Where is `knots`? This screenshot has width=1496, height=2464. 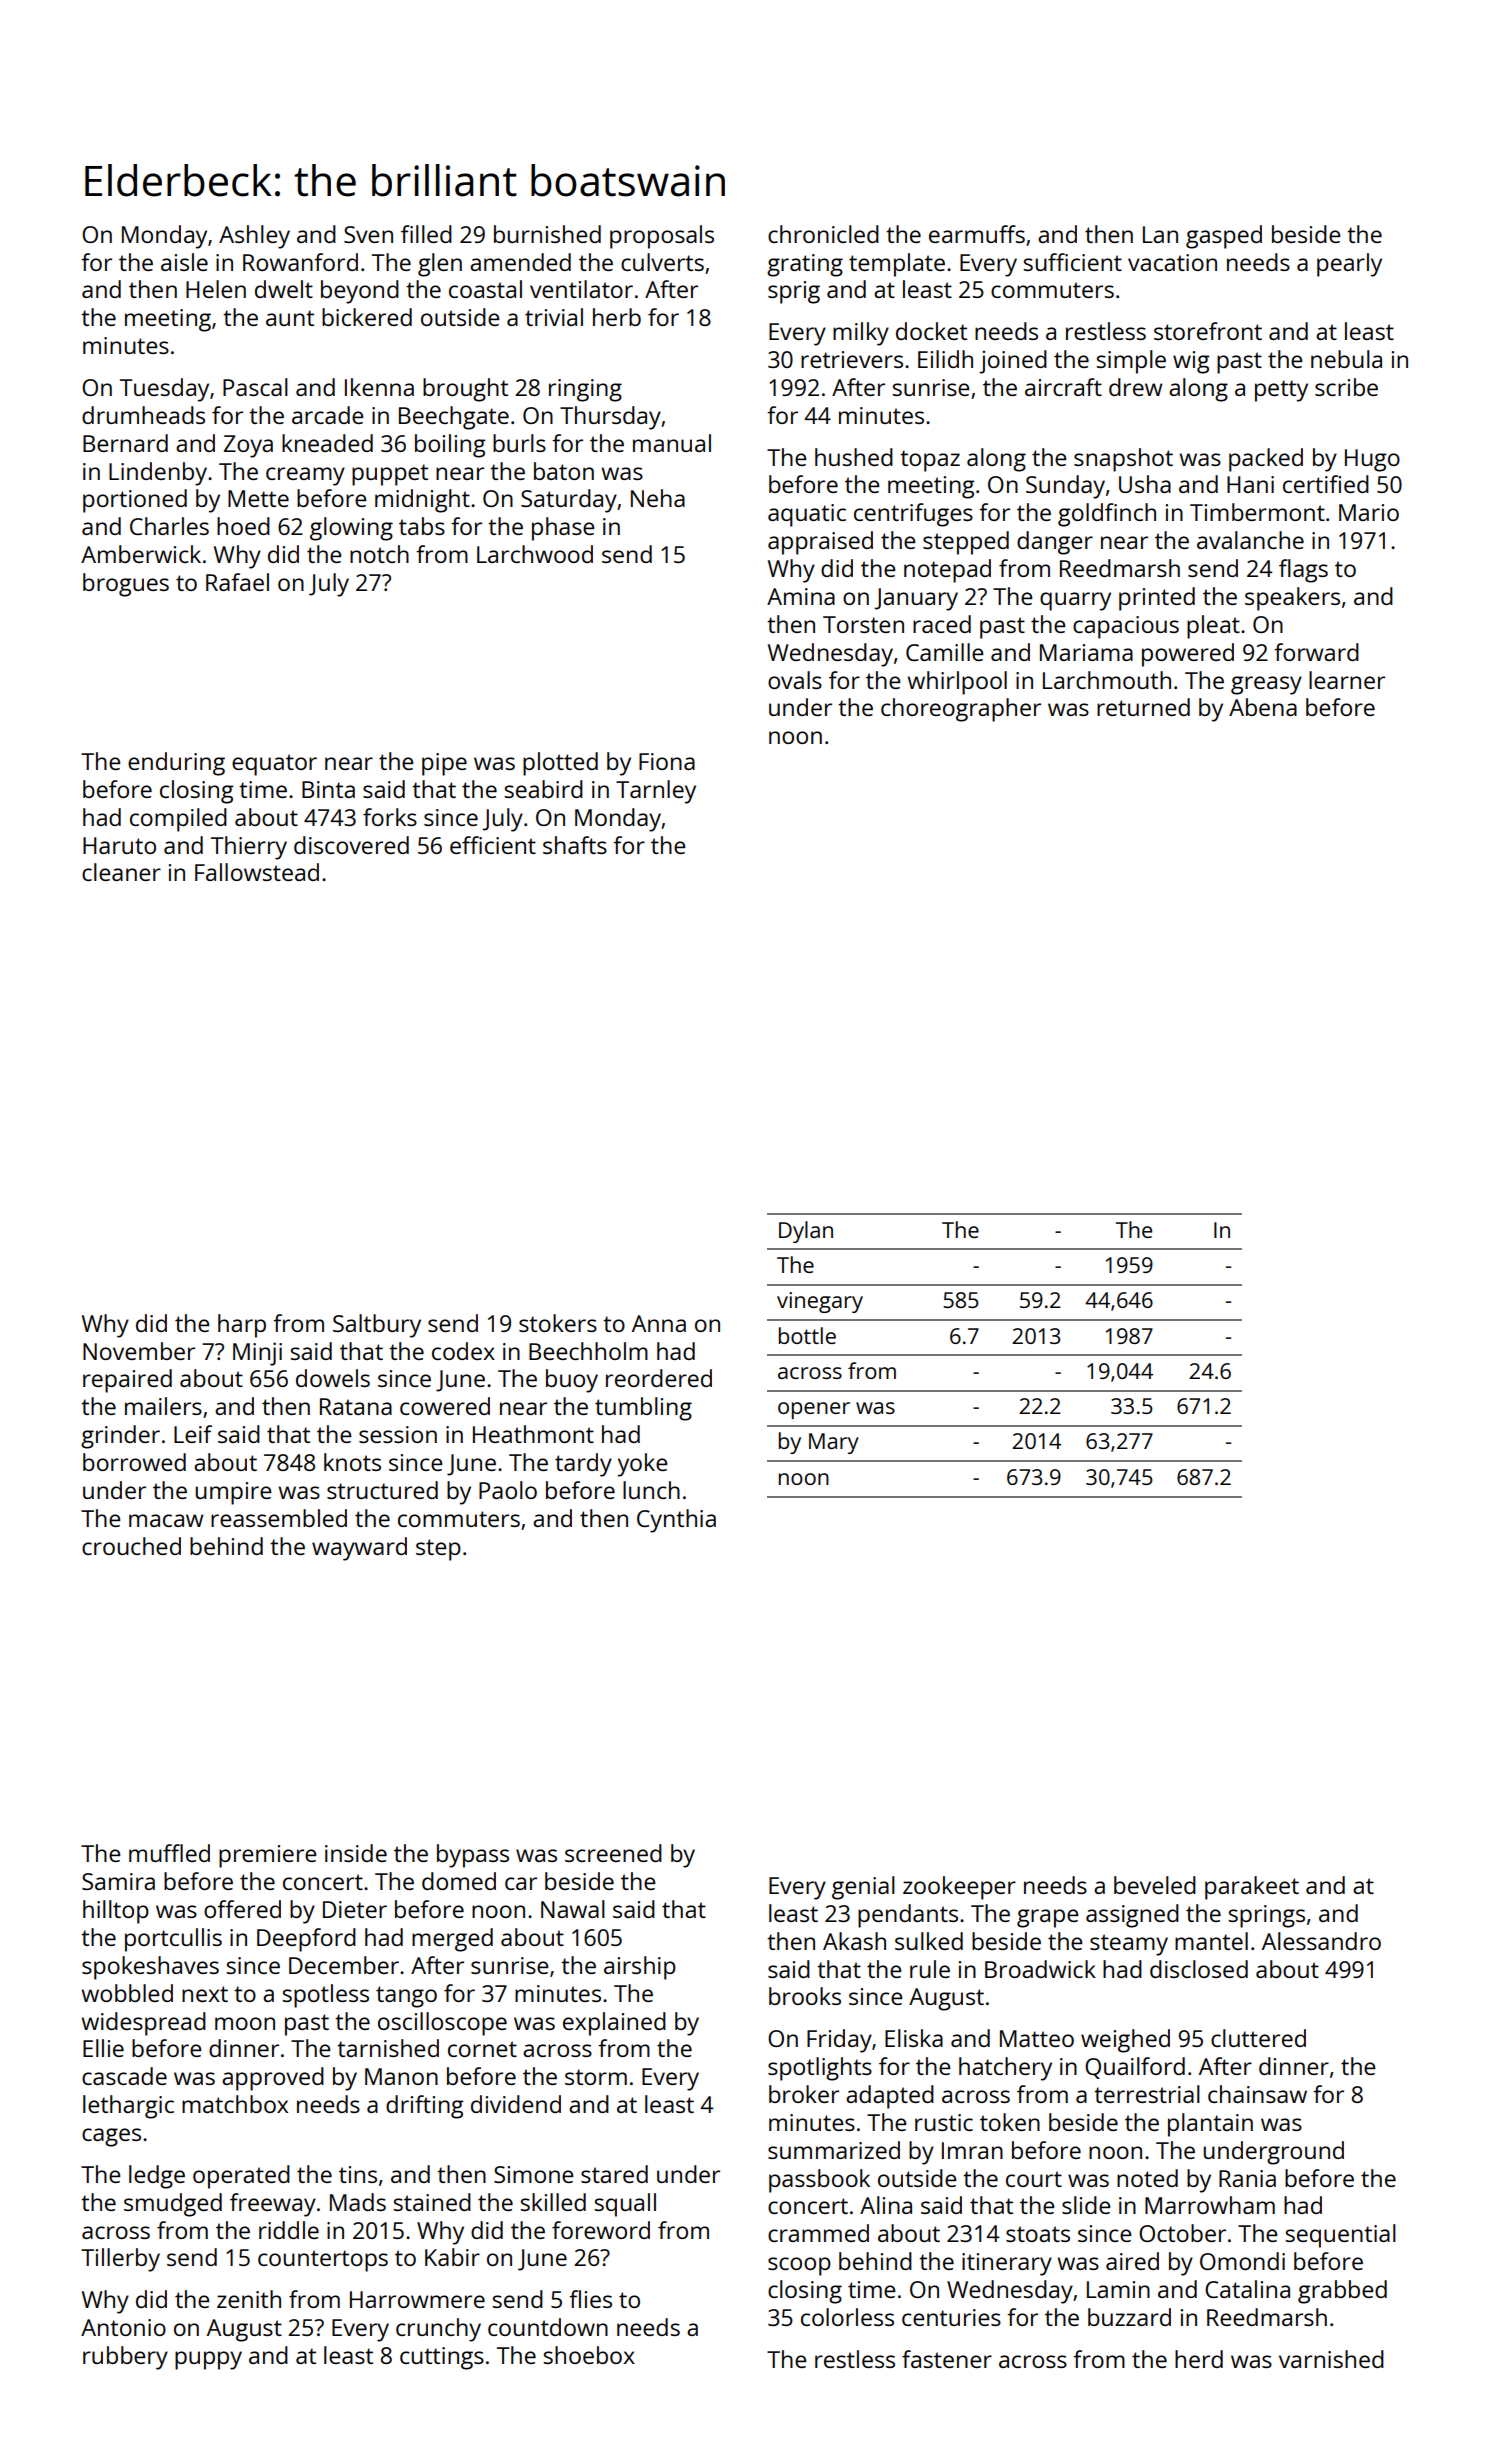 knots is located at coordinates (352, 1462).
